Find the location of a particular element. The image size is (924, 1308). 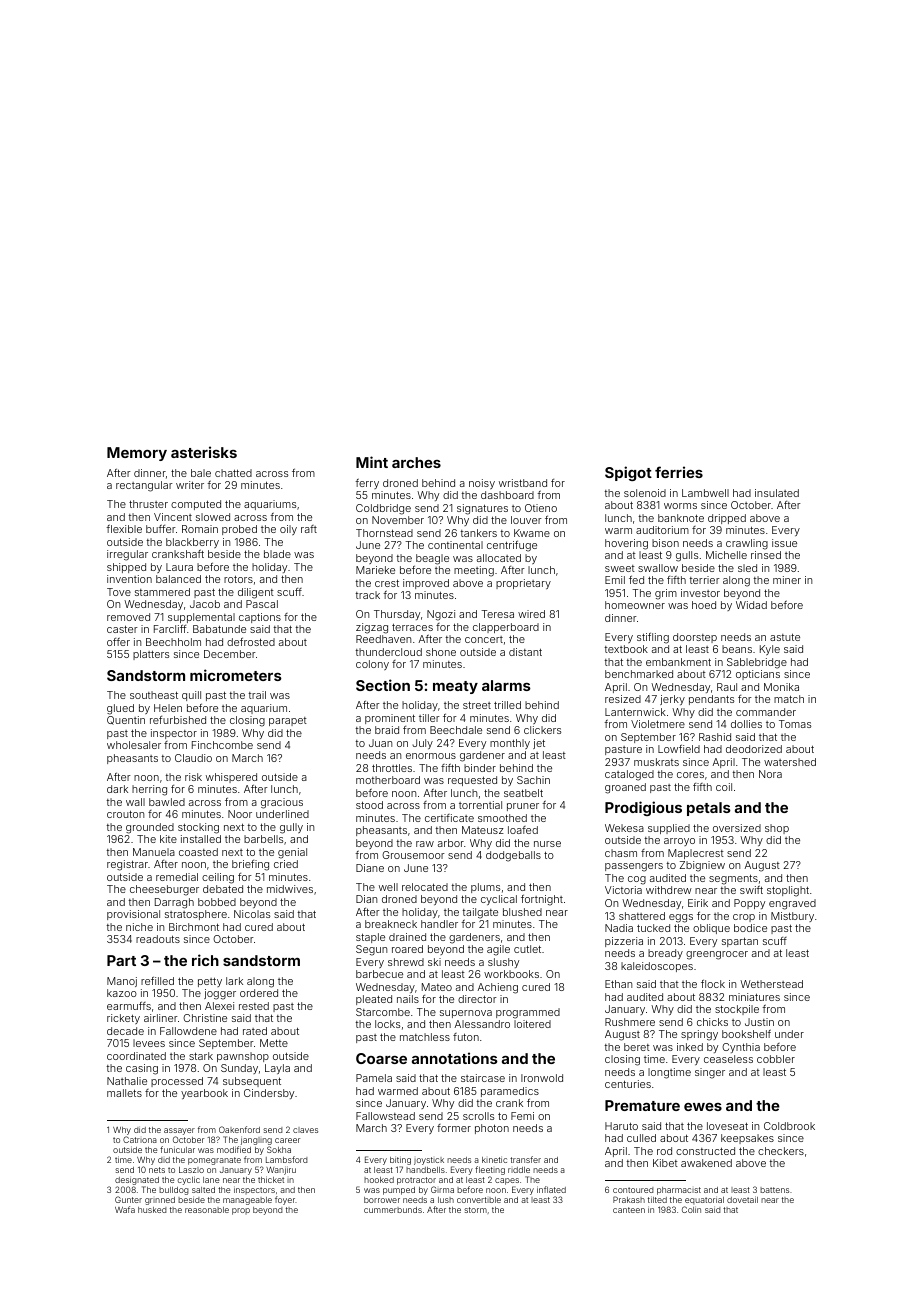

earmuffs is located at coordinates (129, 1005).
